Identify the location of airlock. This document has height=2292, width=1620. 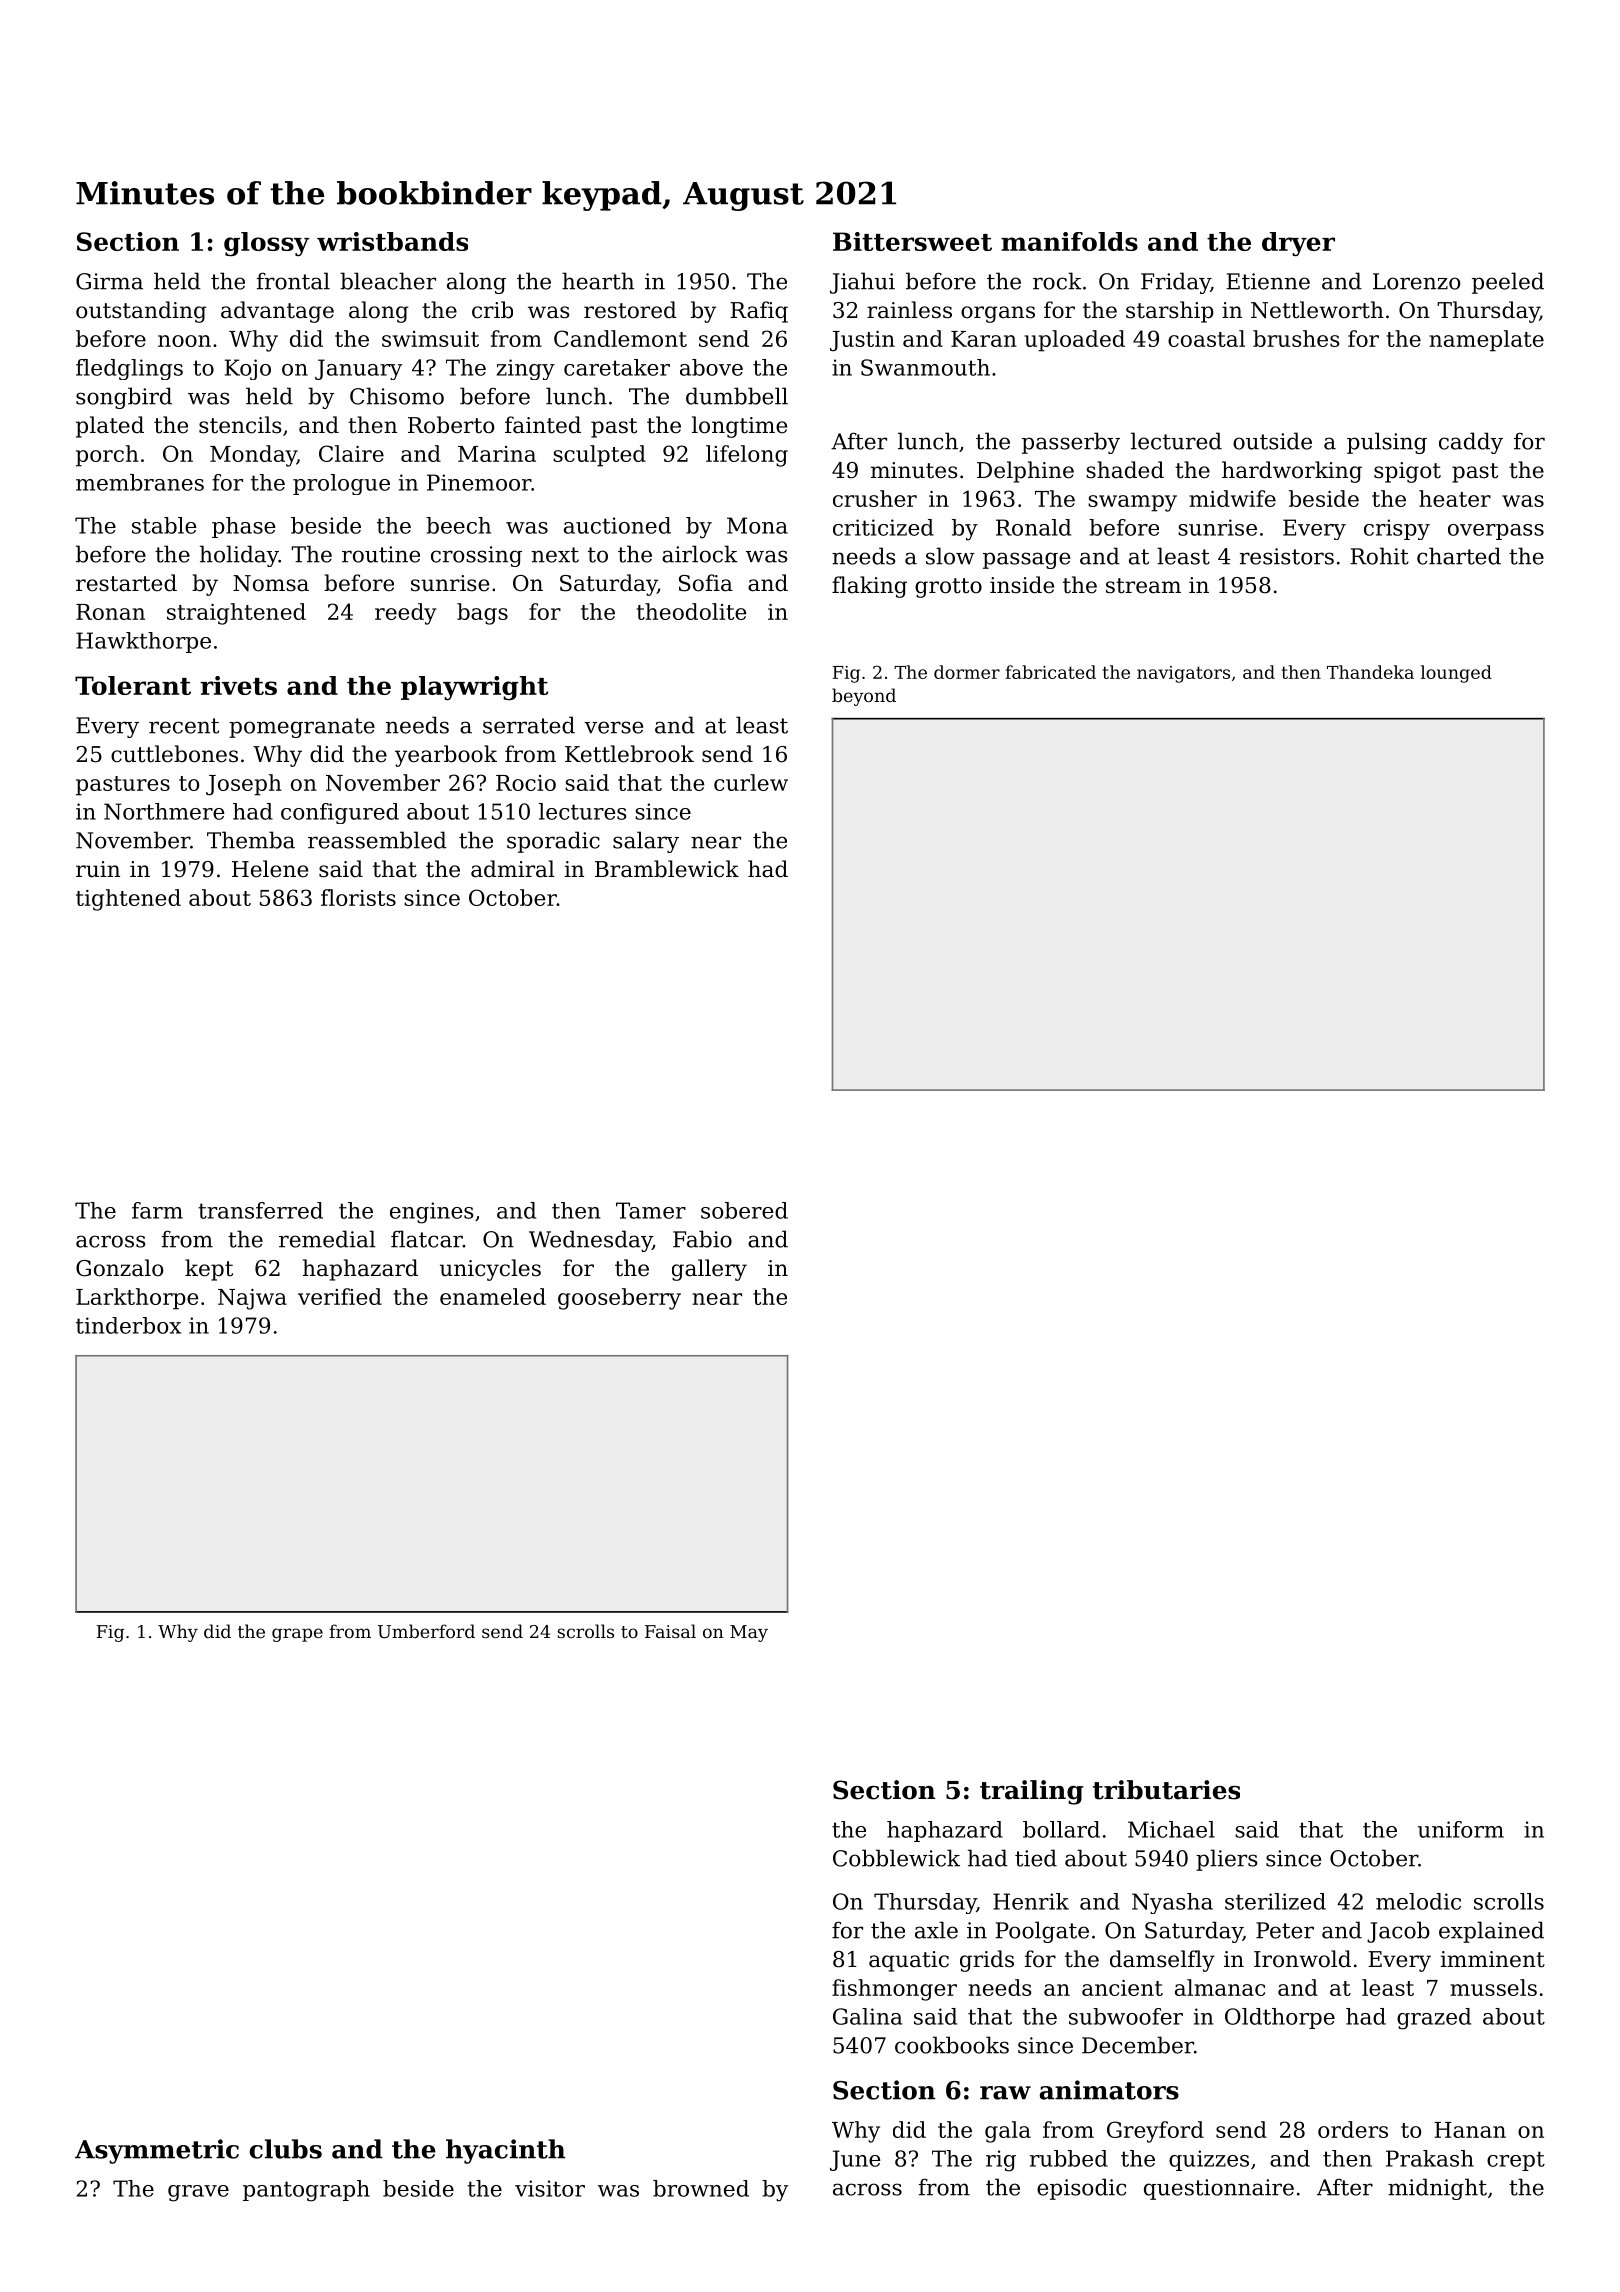
(700, 554).
